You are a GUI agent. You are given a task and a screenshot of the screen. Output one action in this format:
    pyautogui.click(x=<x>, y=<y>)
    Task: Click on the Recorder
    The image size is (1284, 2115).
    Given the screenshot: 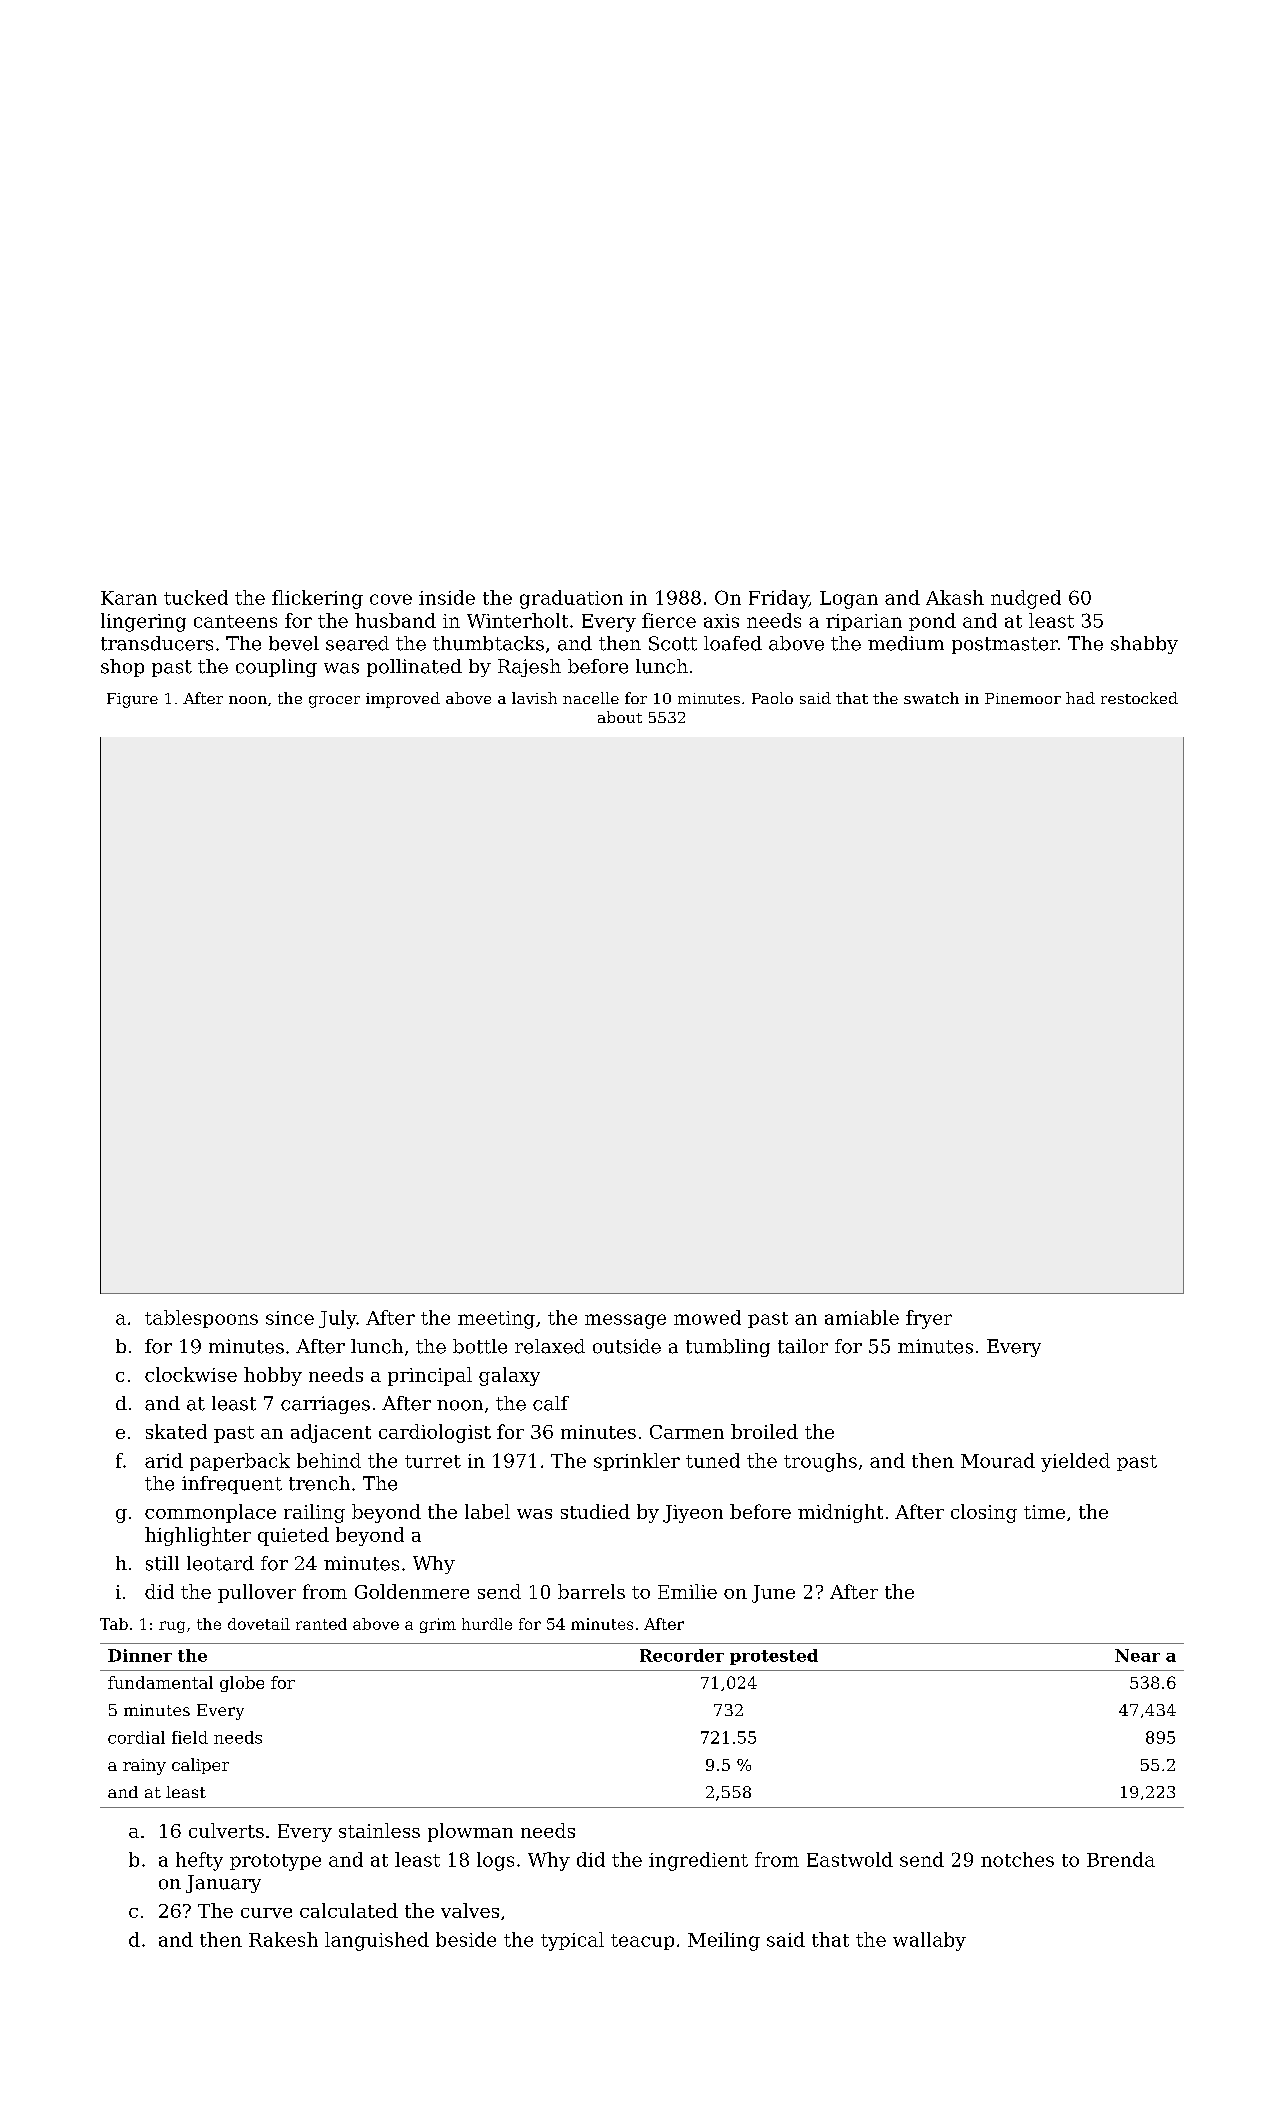 What is the action you would take?
    pyautogui.click(x=682, y=1655)
